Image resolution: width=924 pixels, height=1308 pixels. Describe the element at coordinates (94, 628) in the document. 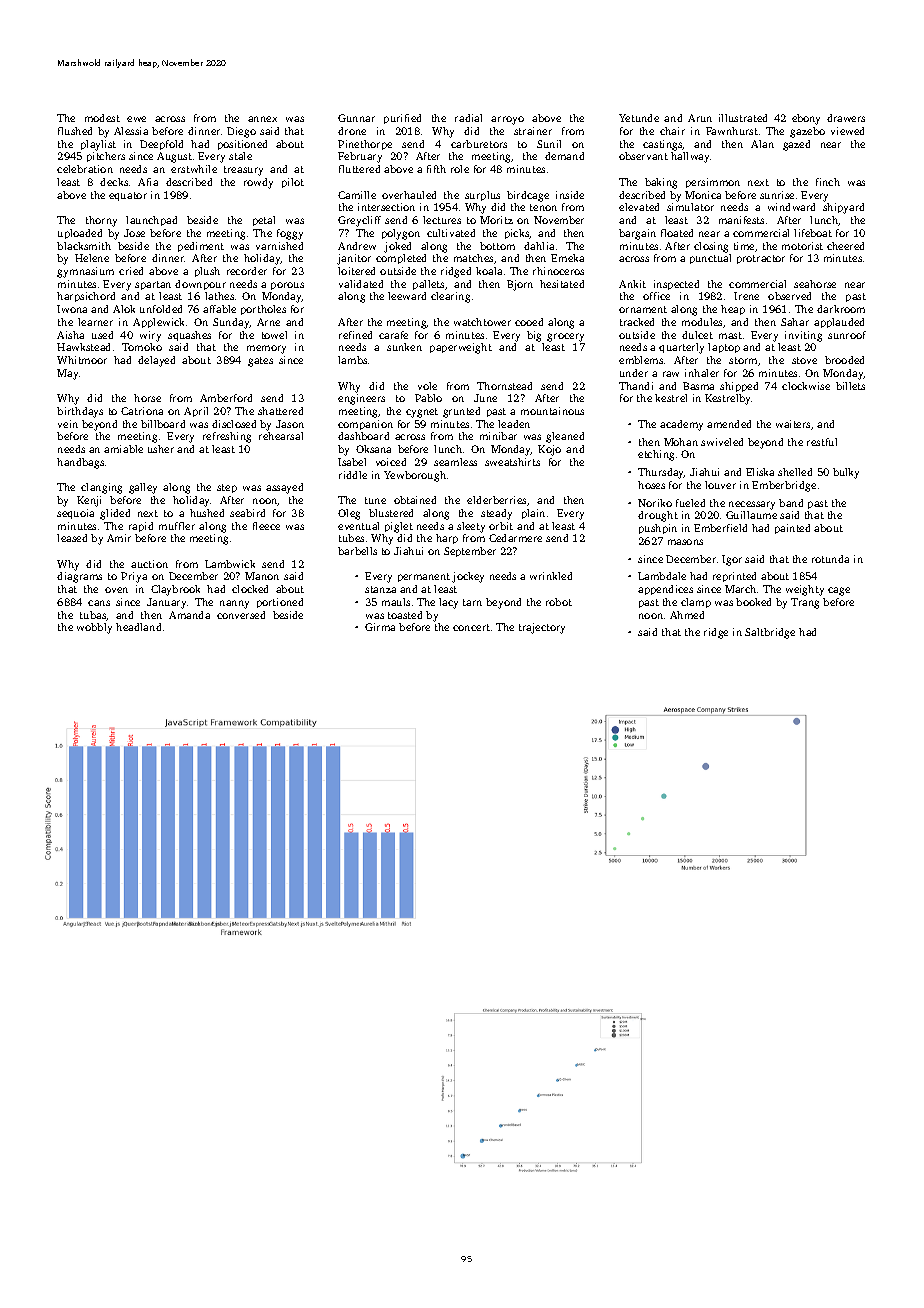

I see `wobbly` at that location.
